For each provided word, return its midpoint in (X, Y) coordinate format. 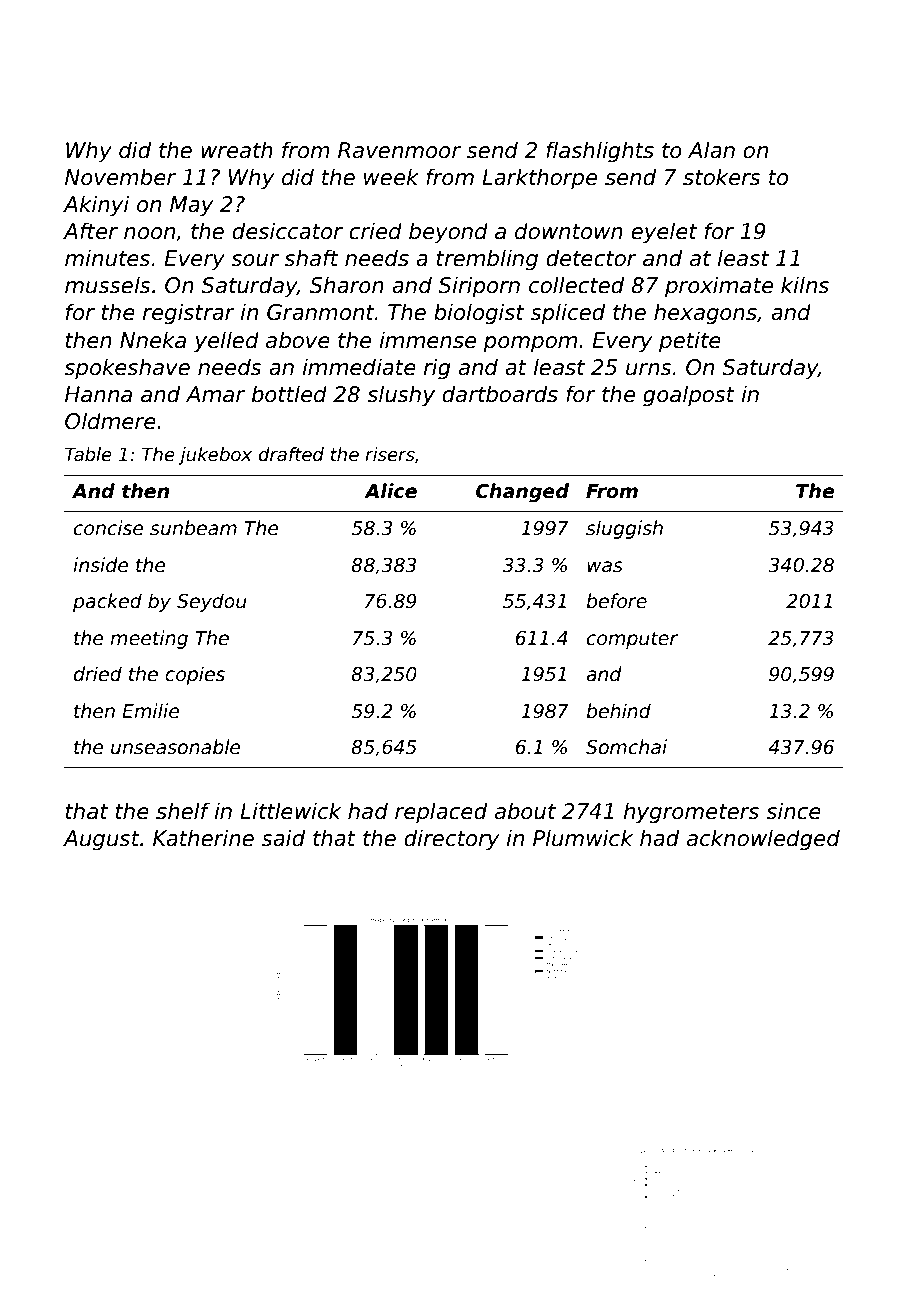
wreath (237, 150)
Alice (390, 491)
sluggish (624, 529)
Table (88, 454)
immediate (359, 367)
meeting (149, 639)
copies (195, 675)
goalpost (689, 396)
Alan (711, 150)
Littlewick (290, 811)
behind (618, 711)
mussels (108, 285)
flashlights (600, 152)
